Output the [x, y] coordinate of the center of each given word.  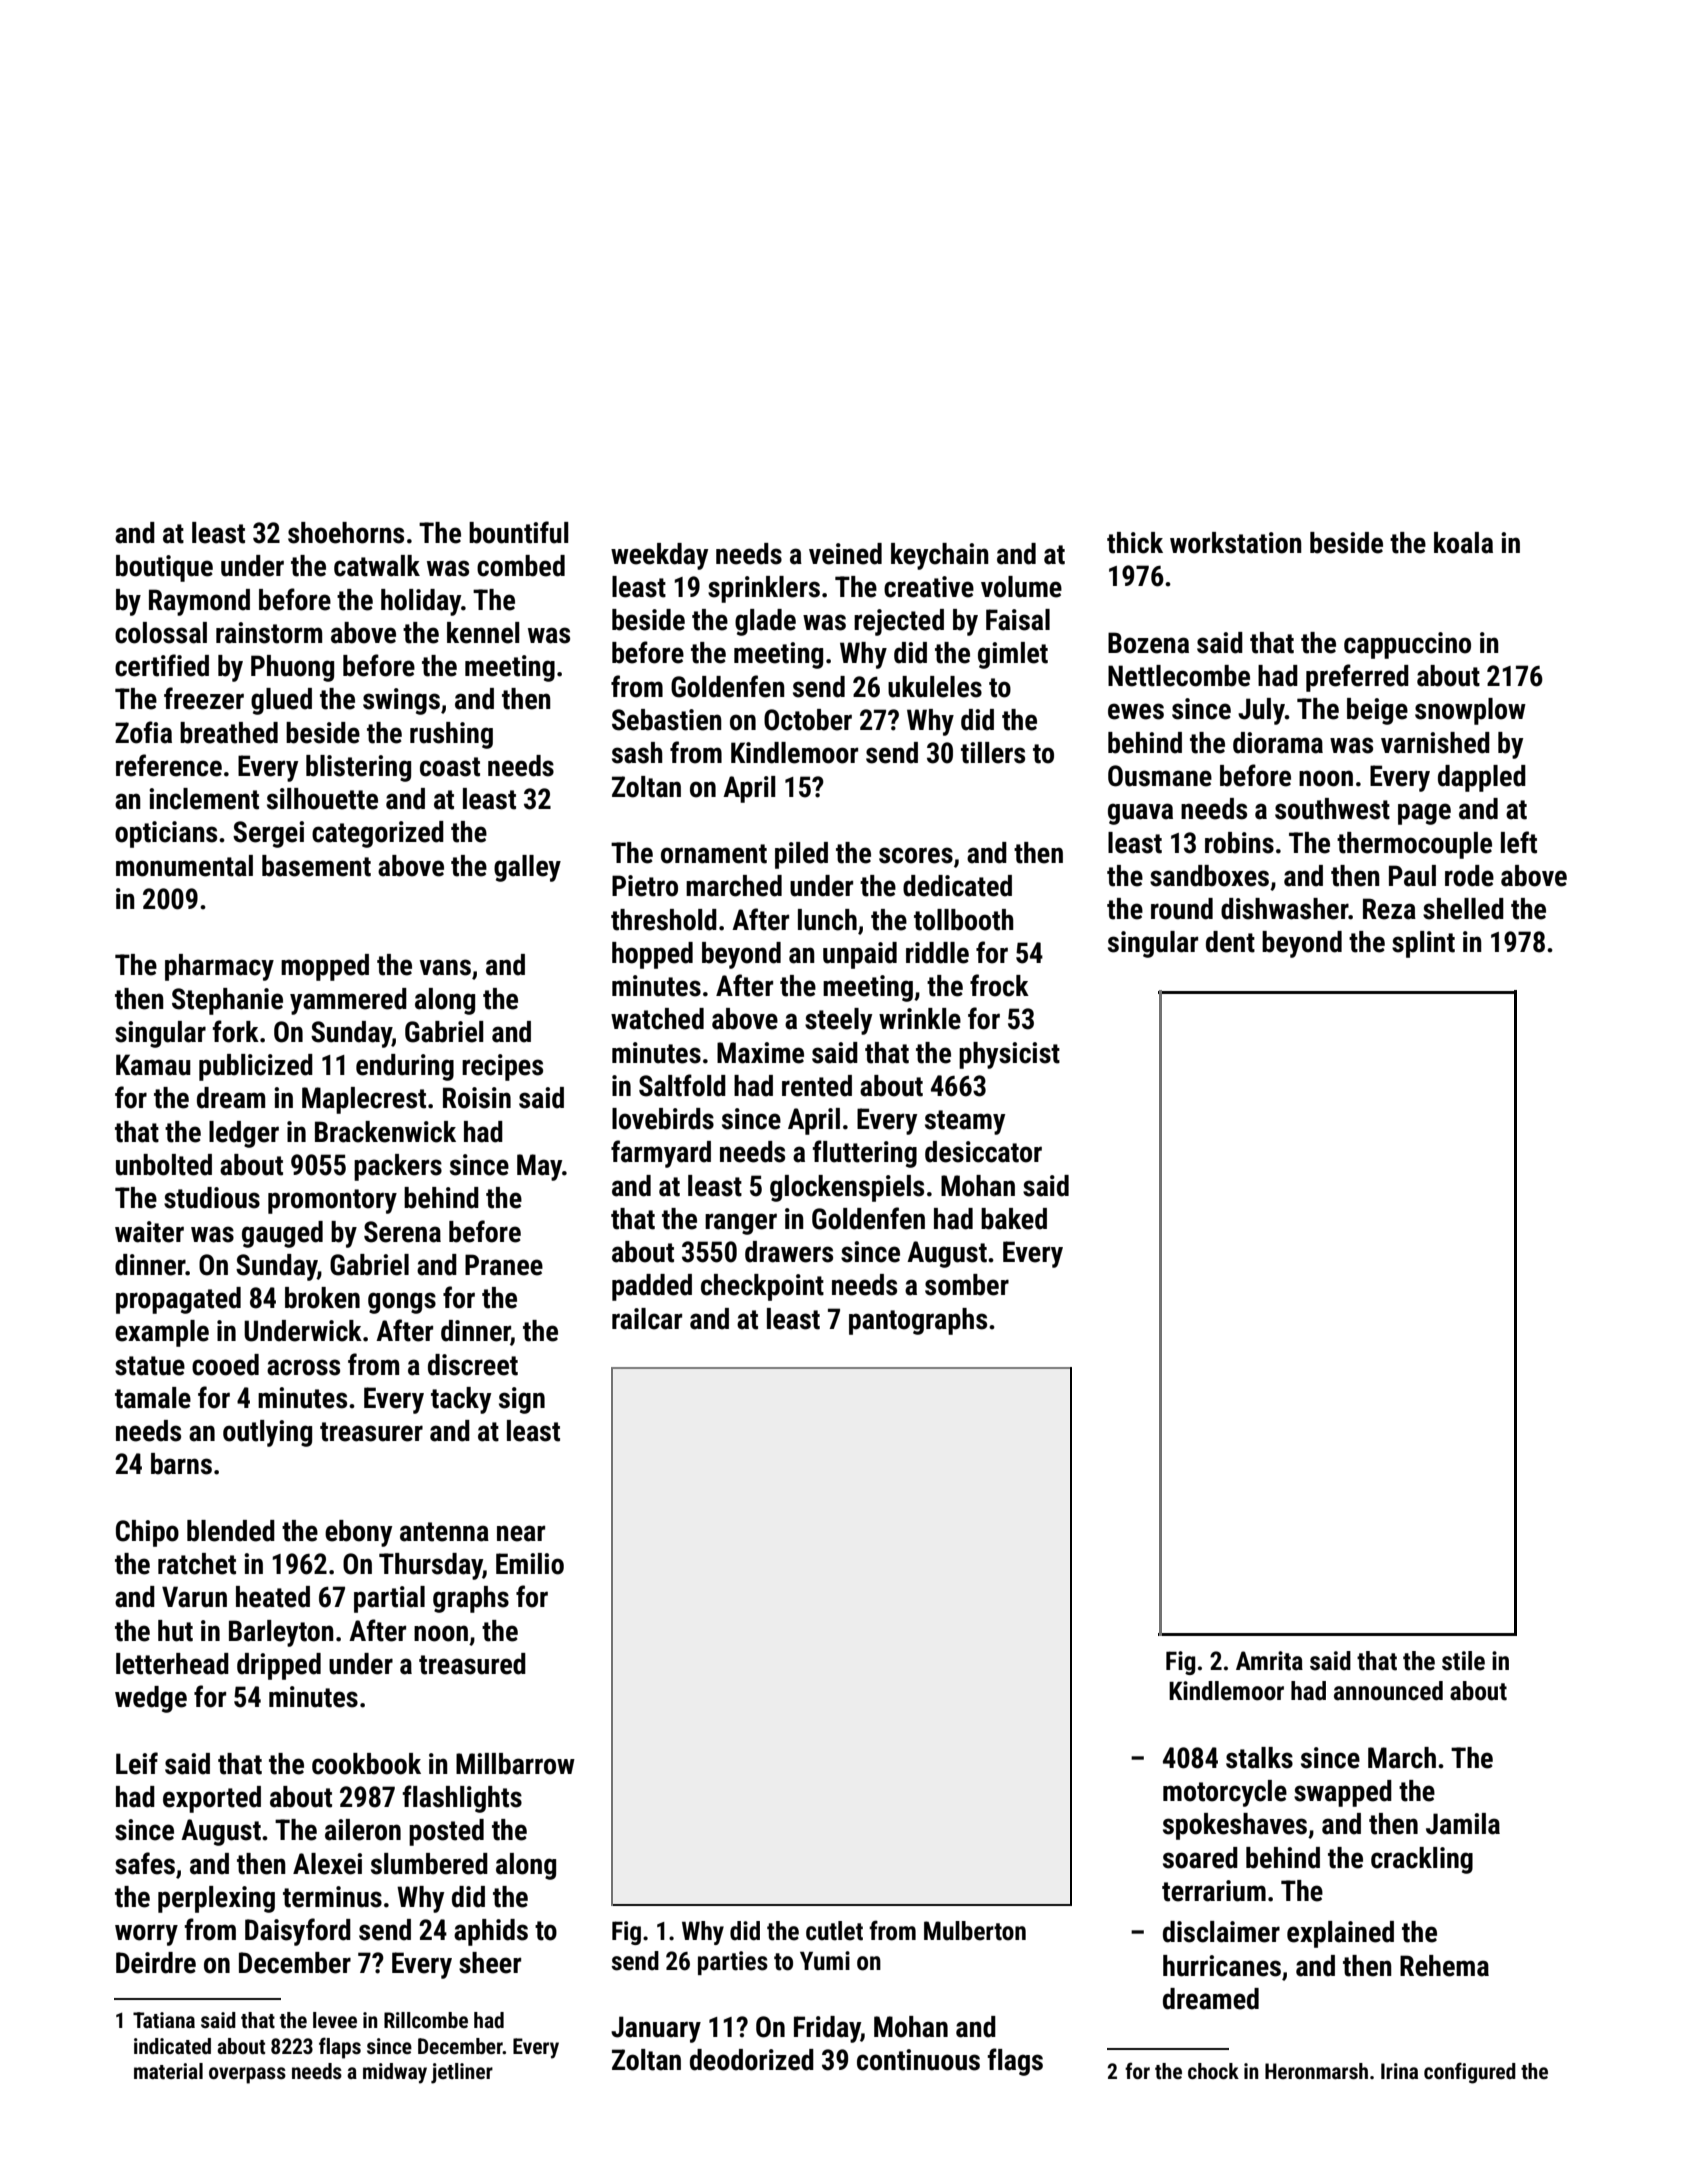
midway [395, 2073]
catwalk [377, 566]
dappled [1482, 778]
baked [1014, 1219]
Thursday [431, 1566]
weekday [659, 556]
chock [1213, 2071]
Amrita [1269, 1661]
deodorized [752, 2060]
